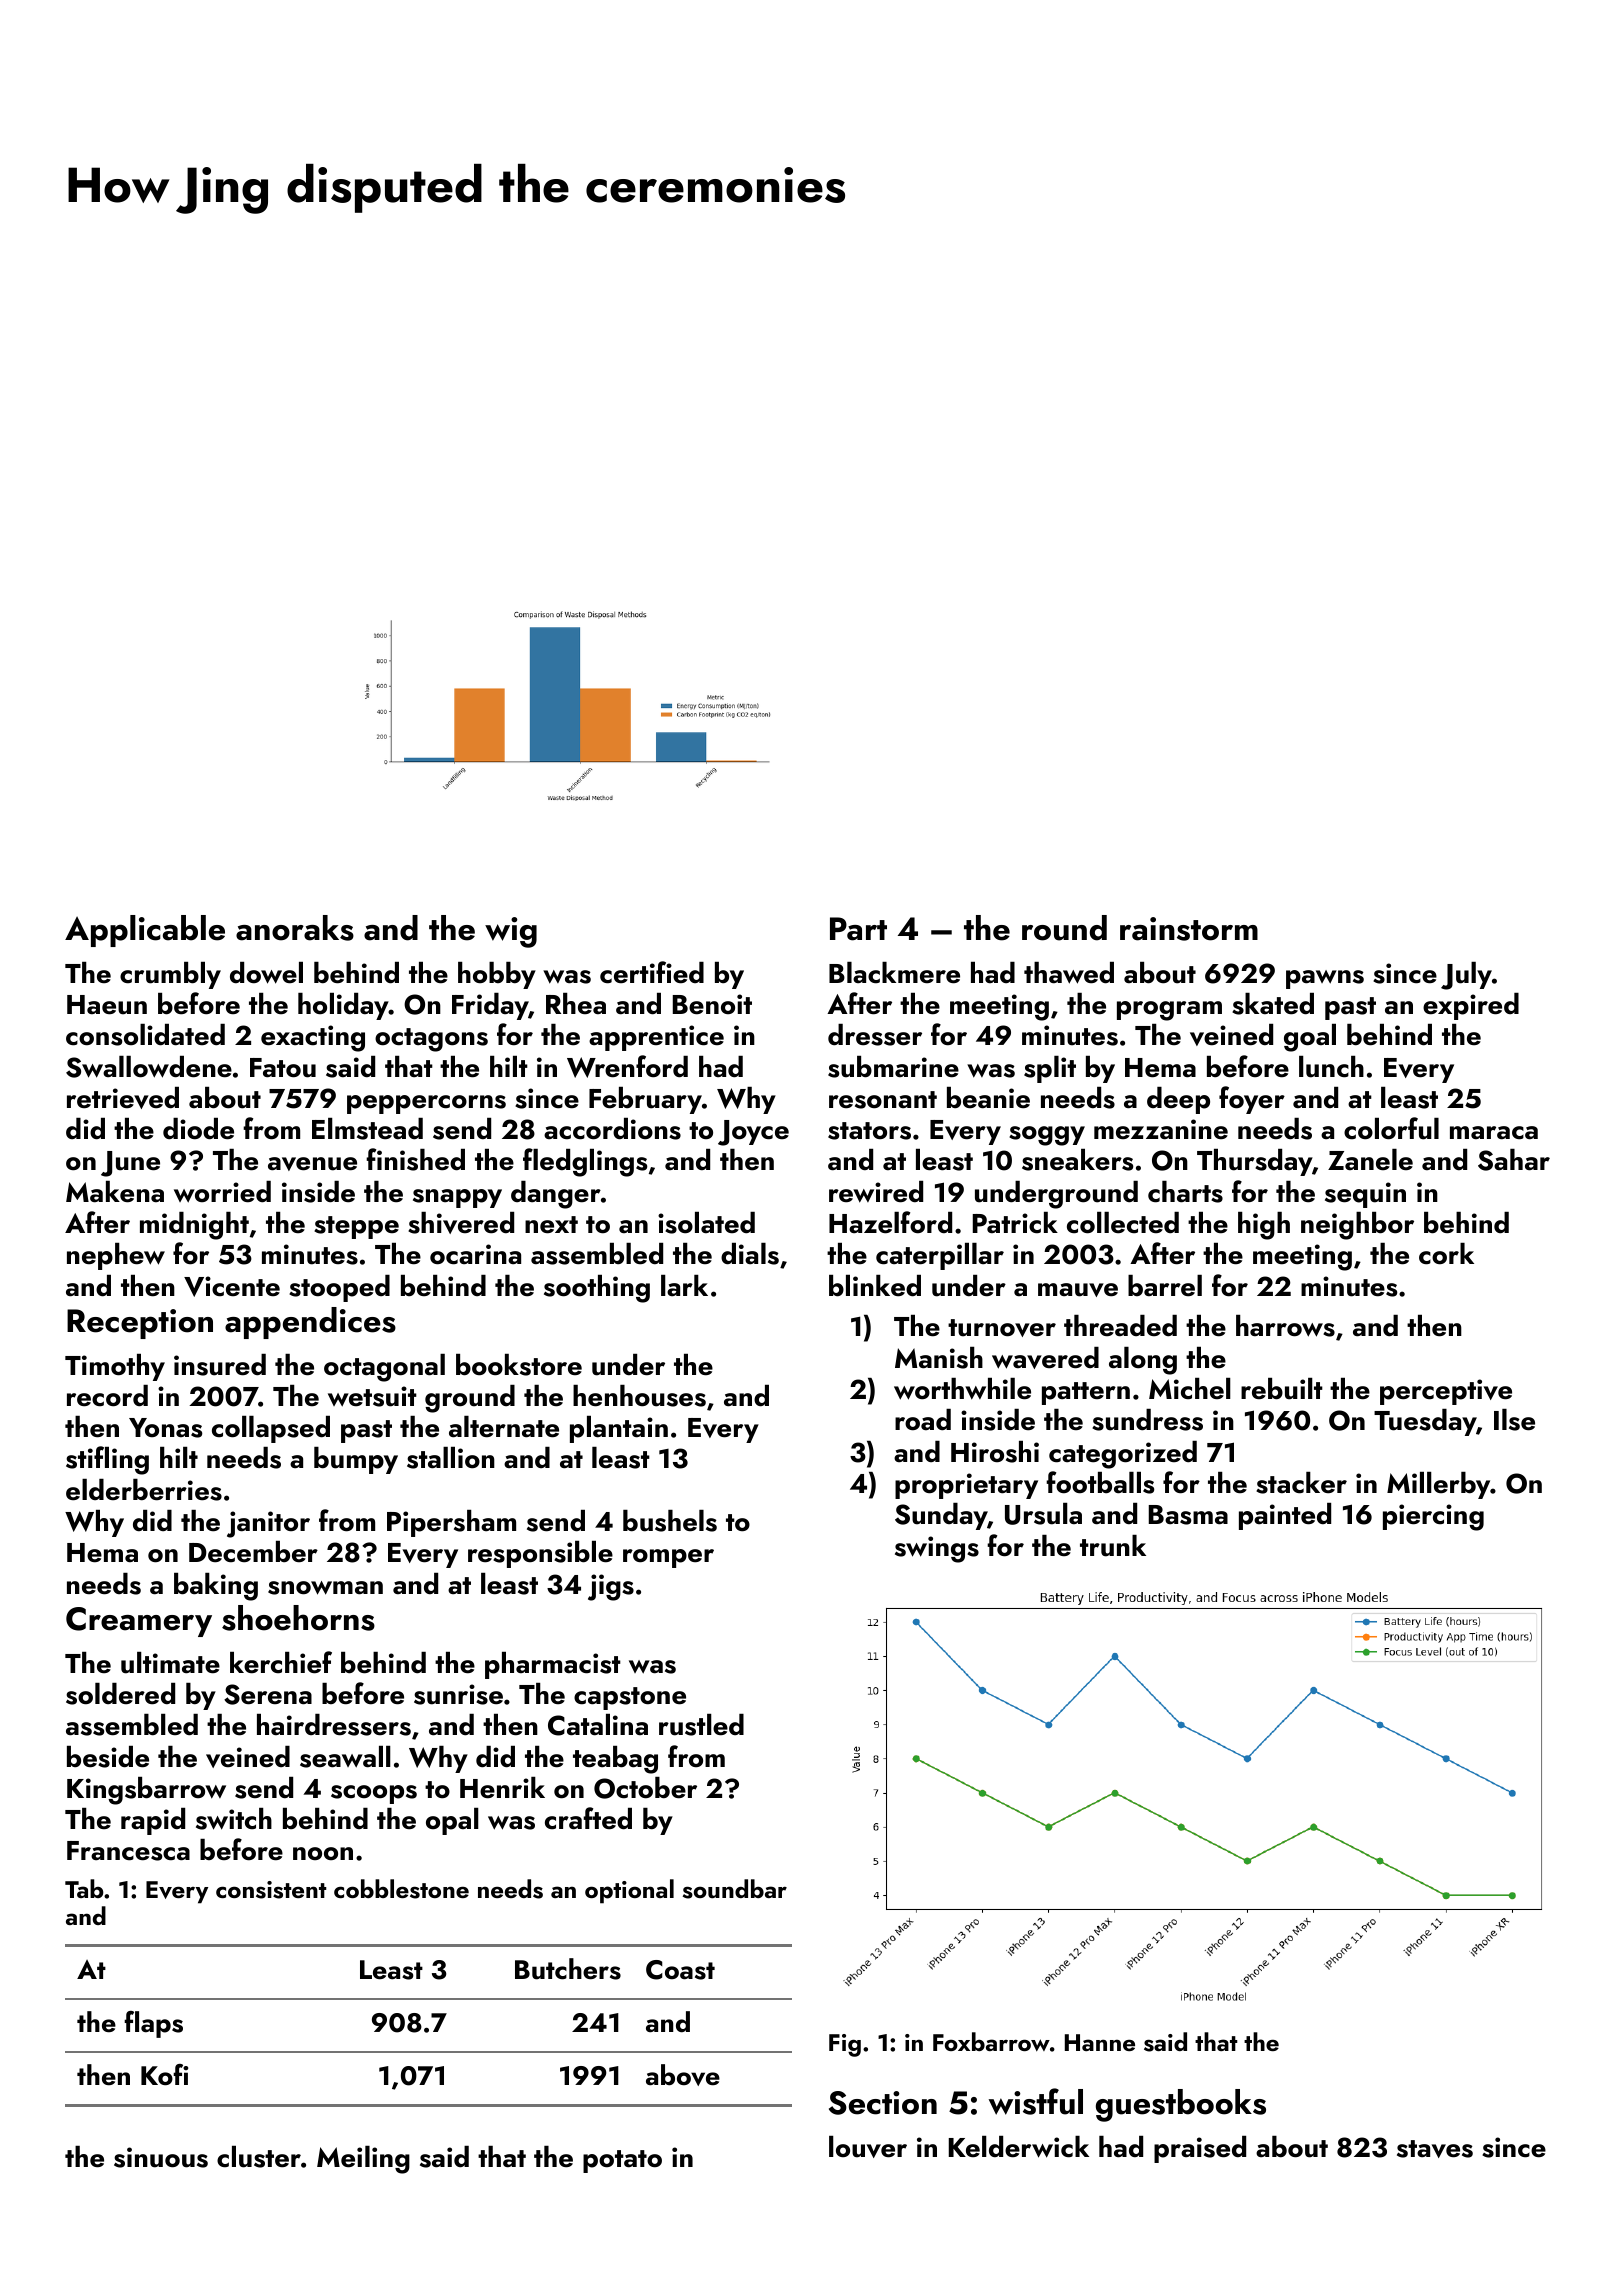  What do you see at coordinates (145, 931) in the screenshot?
I see `Applicable` at bounding box center [145, 931].
